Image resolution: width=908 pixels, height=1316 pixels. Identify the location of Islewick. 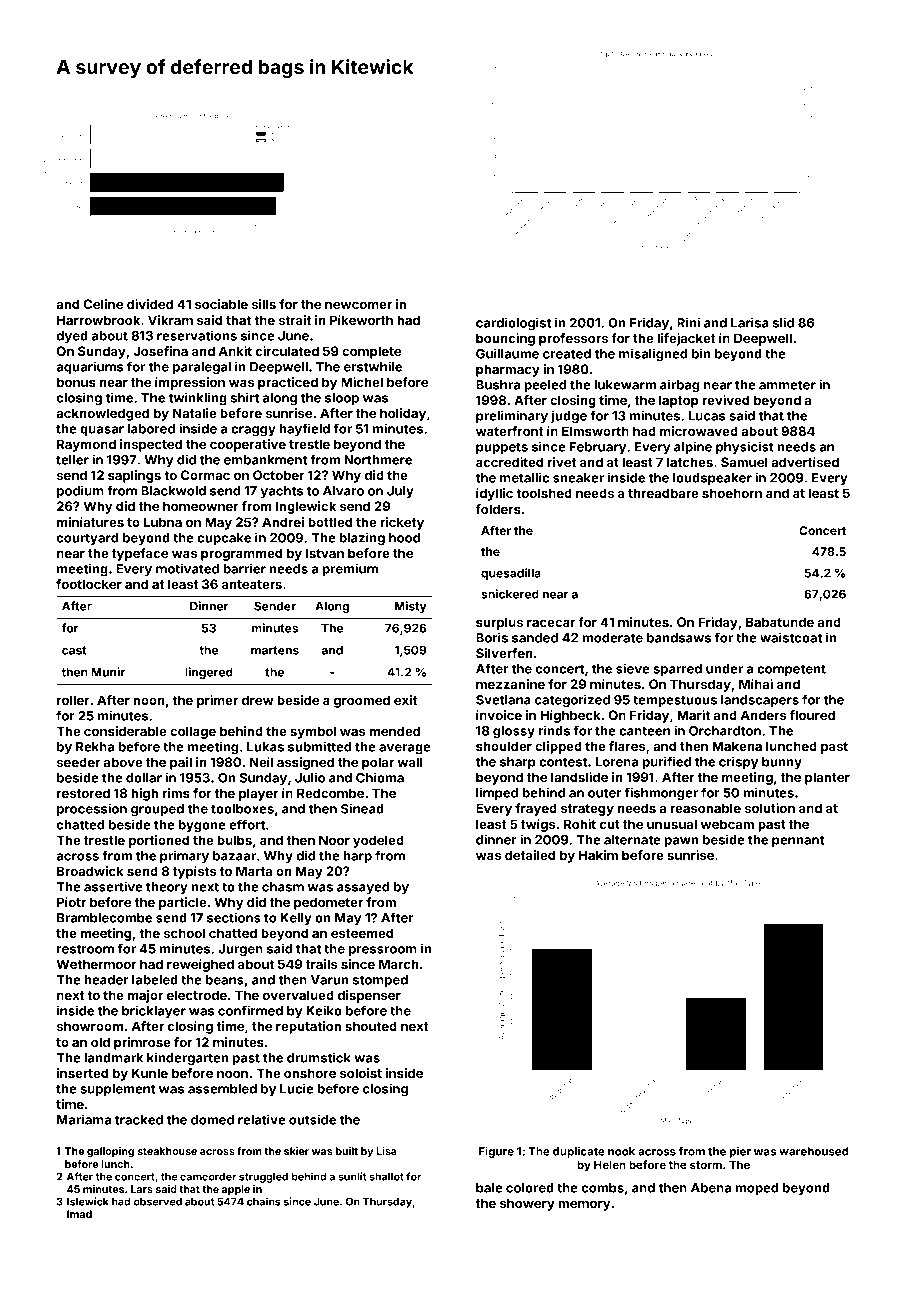
(88, 1201).
